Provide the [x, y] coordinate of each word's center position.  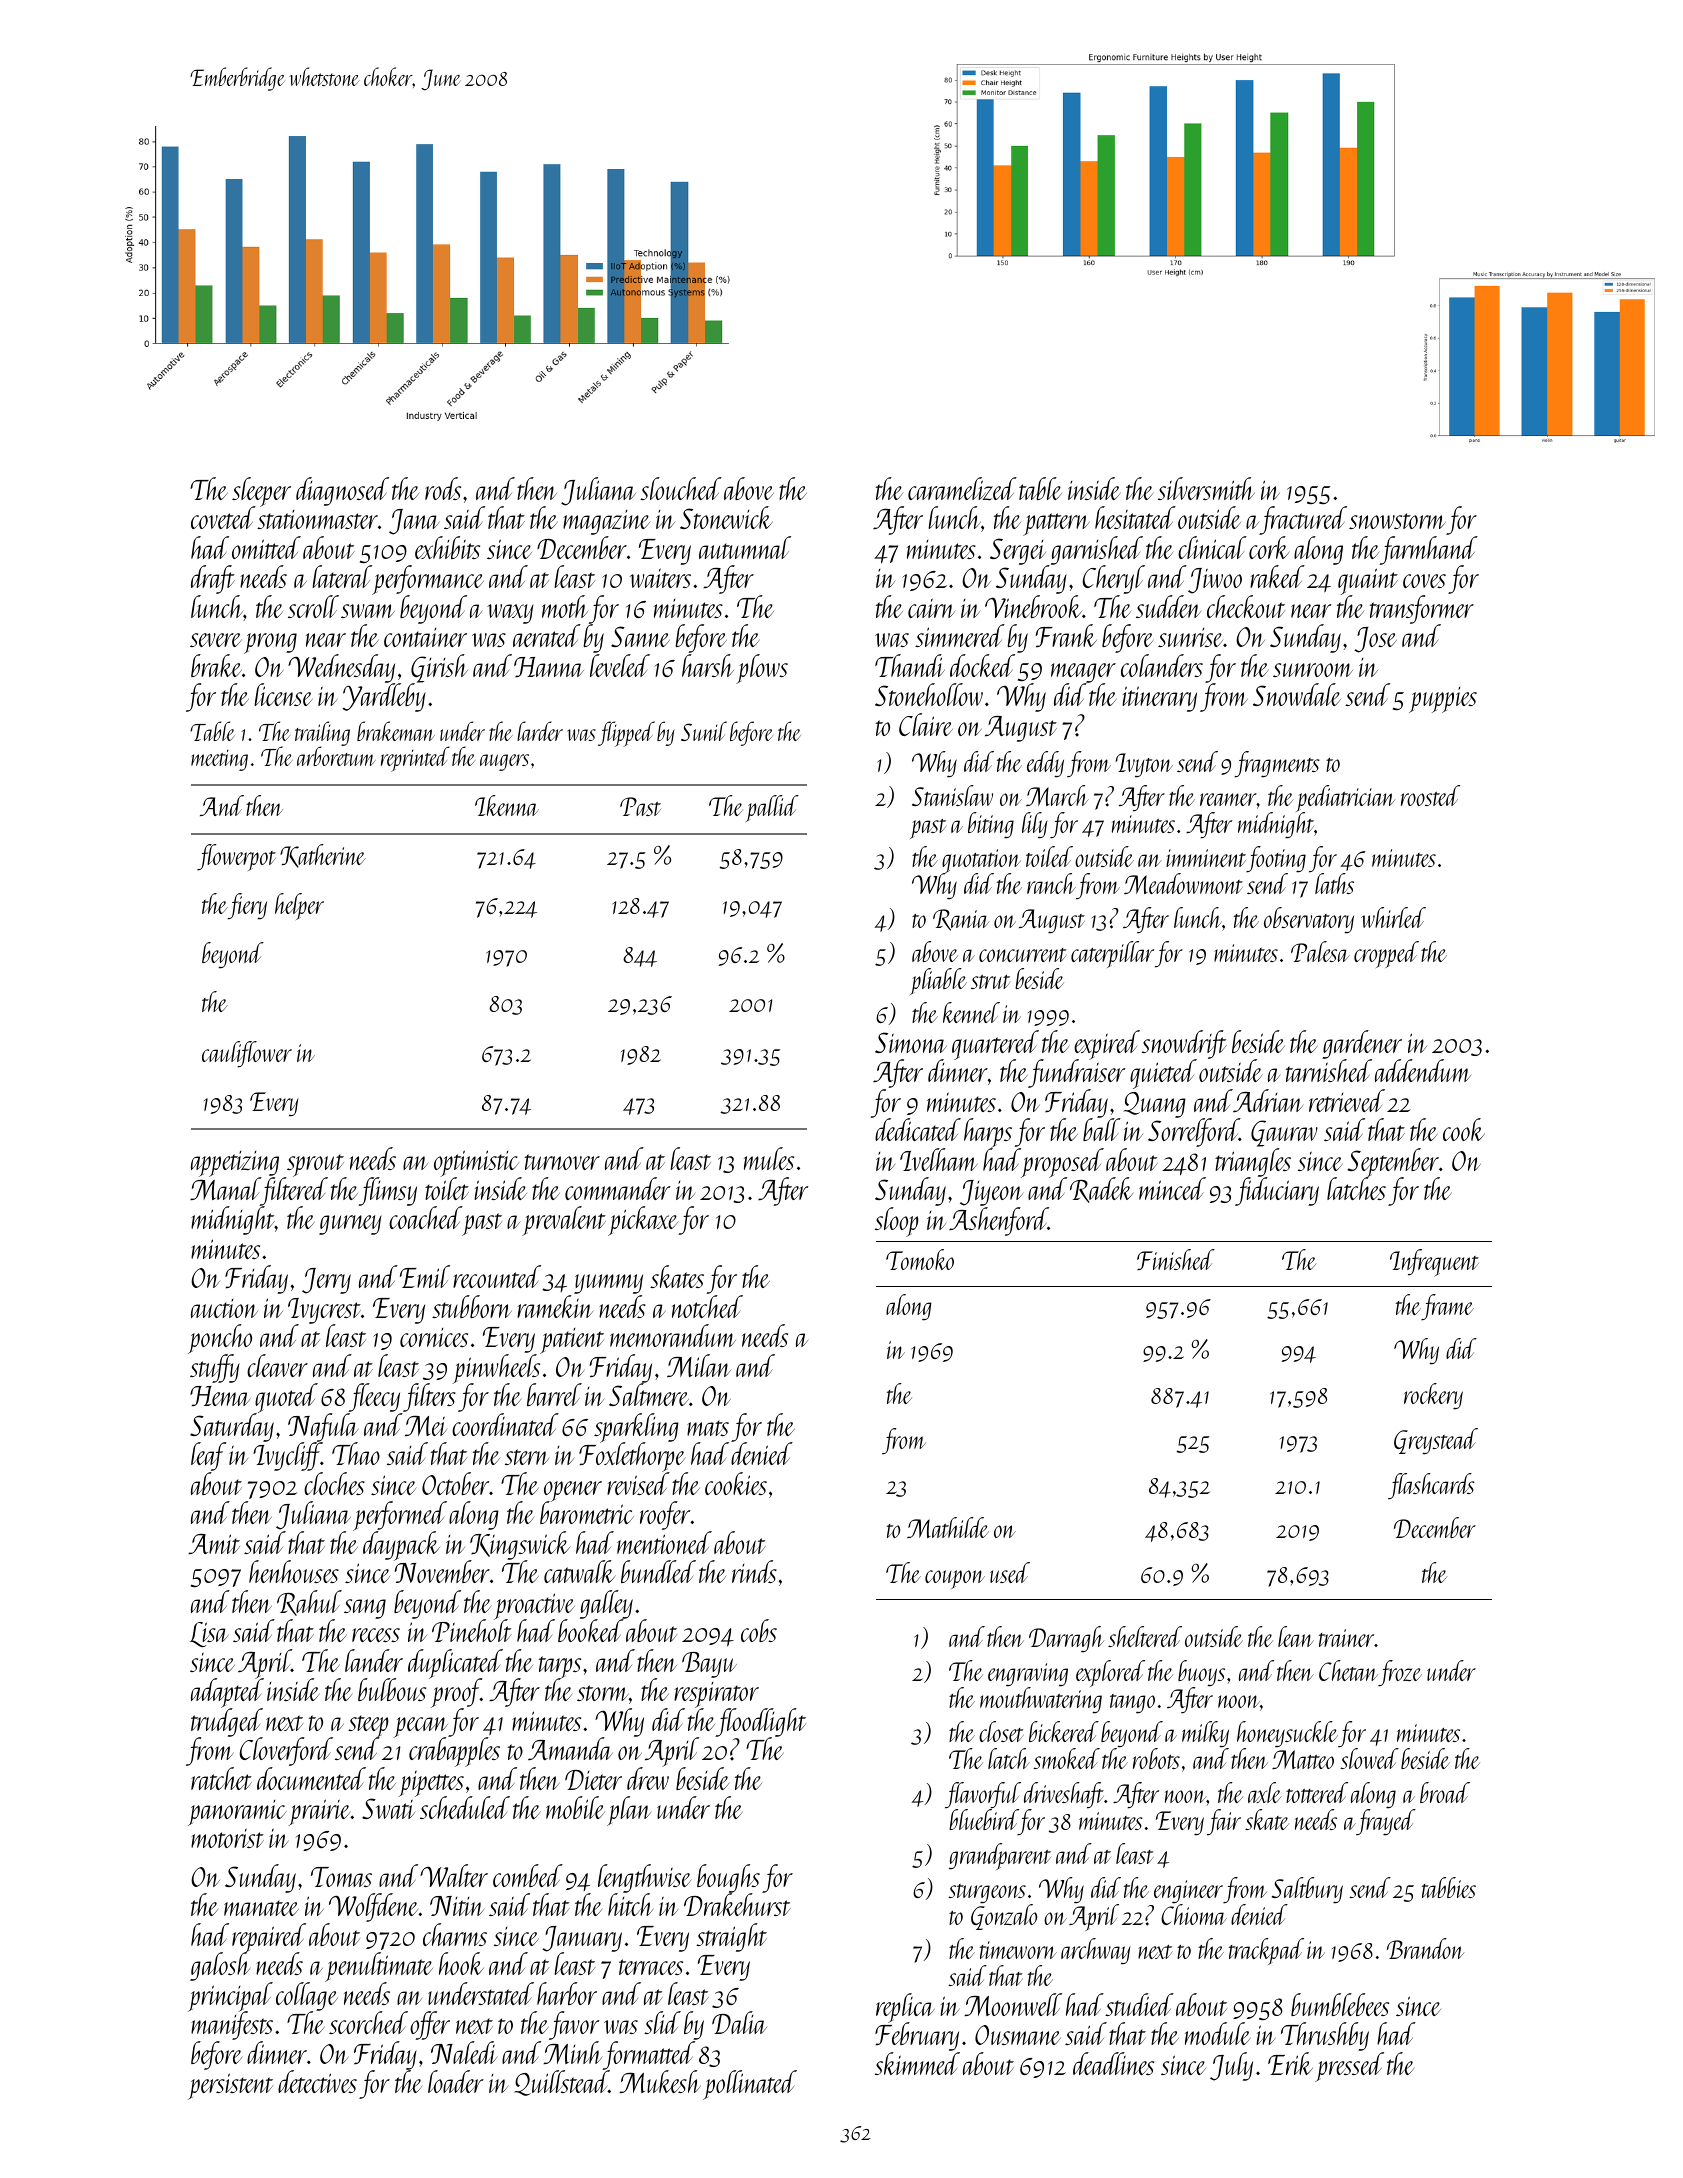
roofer [665, 1515]
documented [311, 1778]
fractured [1303, 520]
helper [299, 906]
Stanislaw [952, 795]
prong [270, 643]
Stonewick [726, 517]
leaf [209, 1456]
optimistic [476, 1163]
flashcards [1431, 1486]
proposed [1062, 1163]
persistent [230, 2086]
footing [1276, 859]
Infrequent [1434, 1263]
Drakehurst [737, 1905]
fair [1224, 1822]
